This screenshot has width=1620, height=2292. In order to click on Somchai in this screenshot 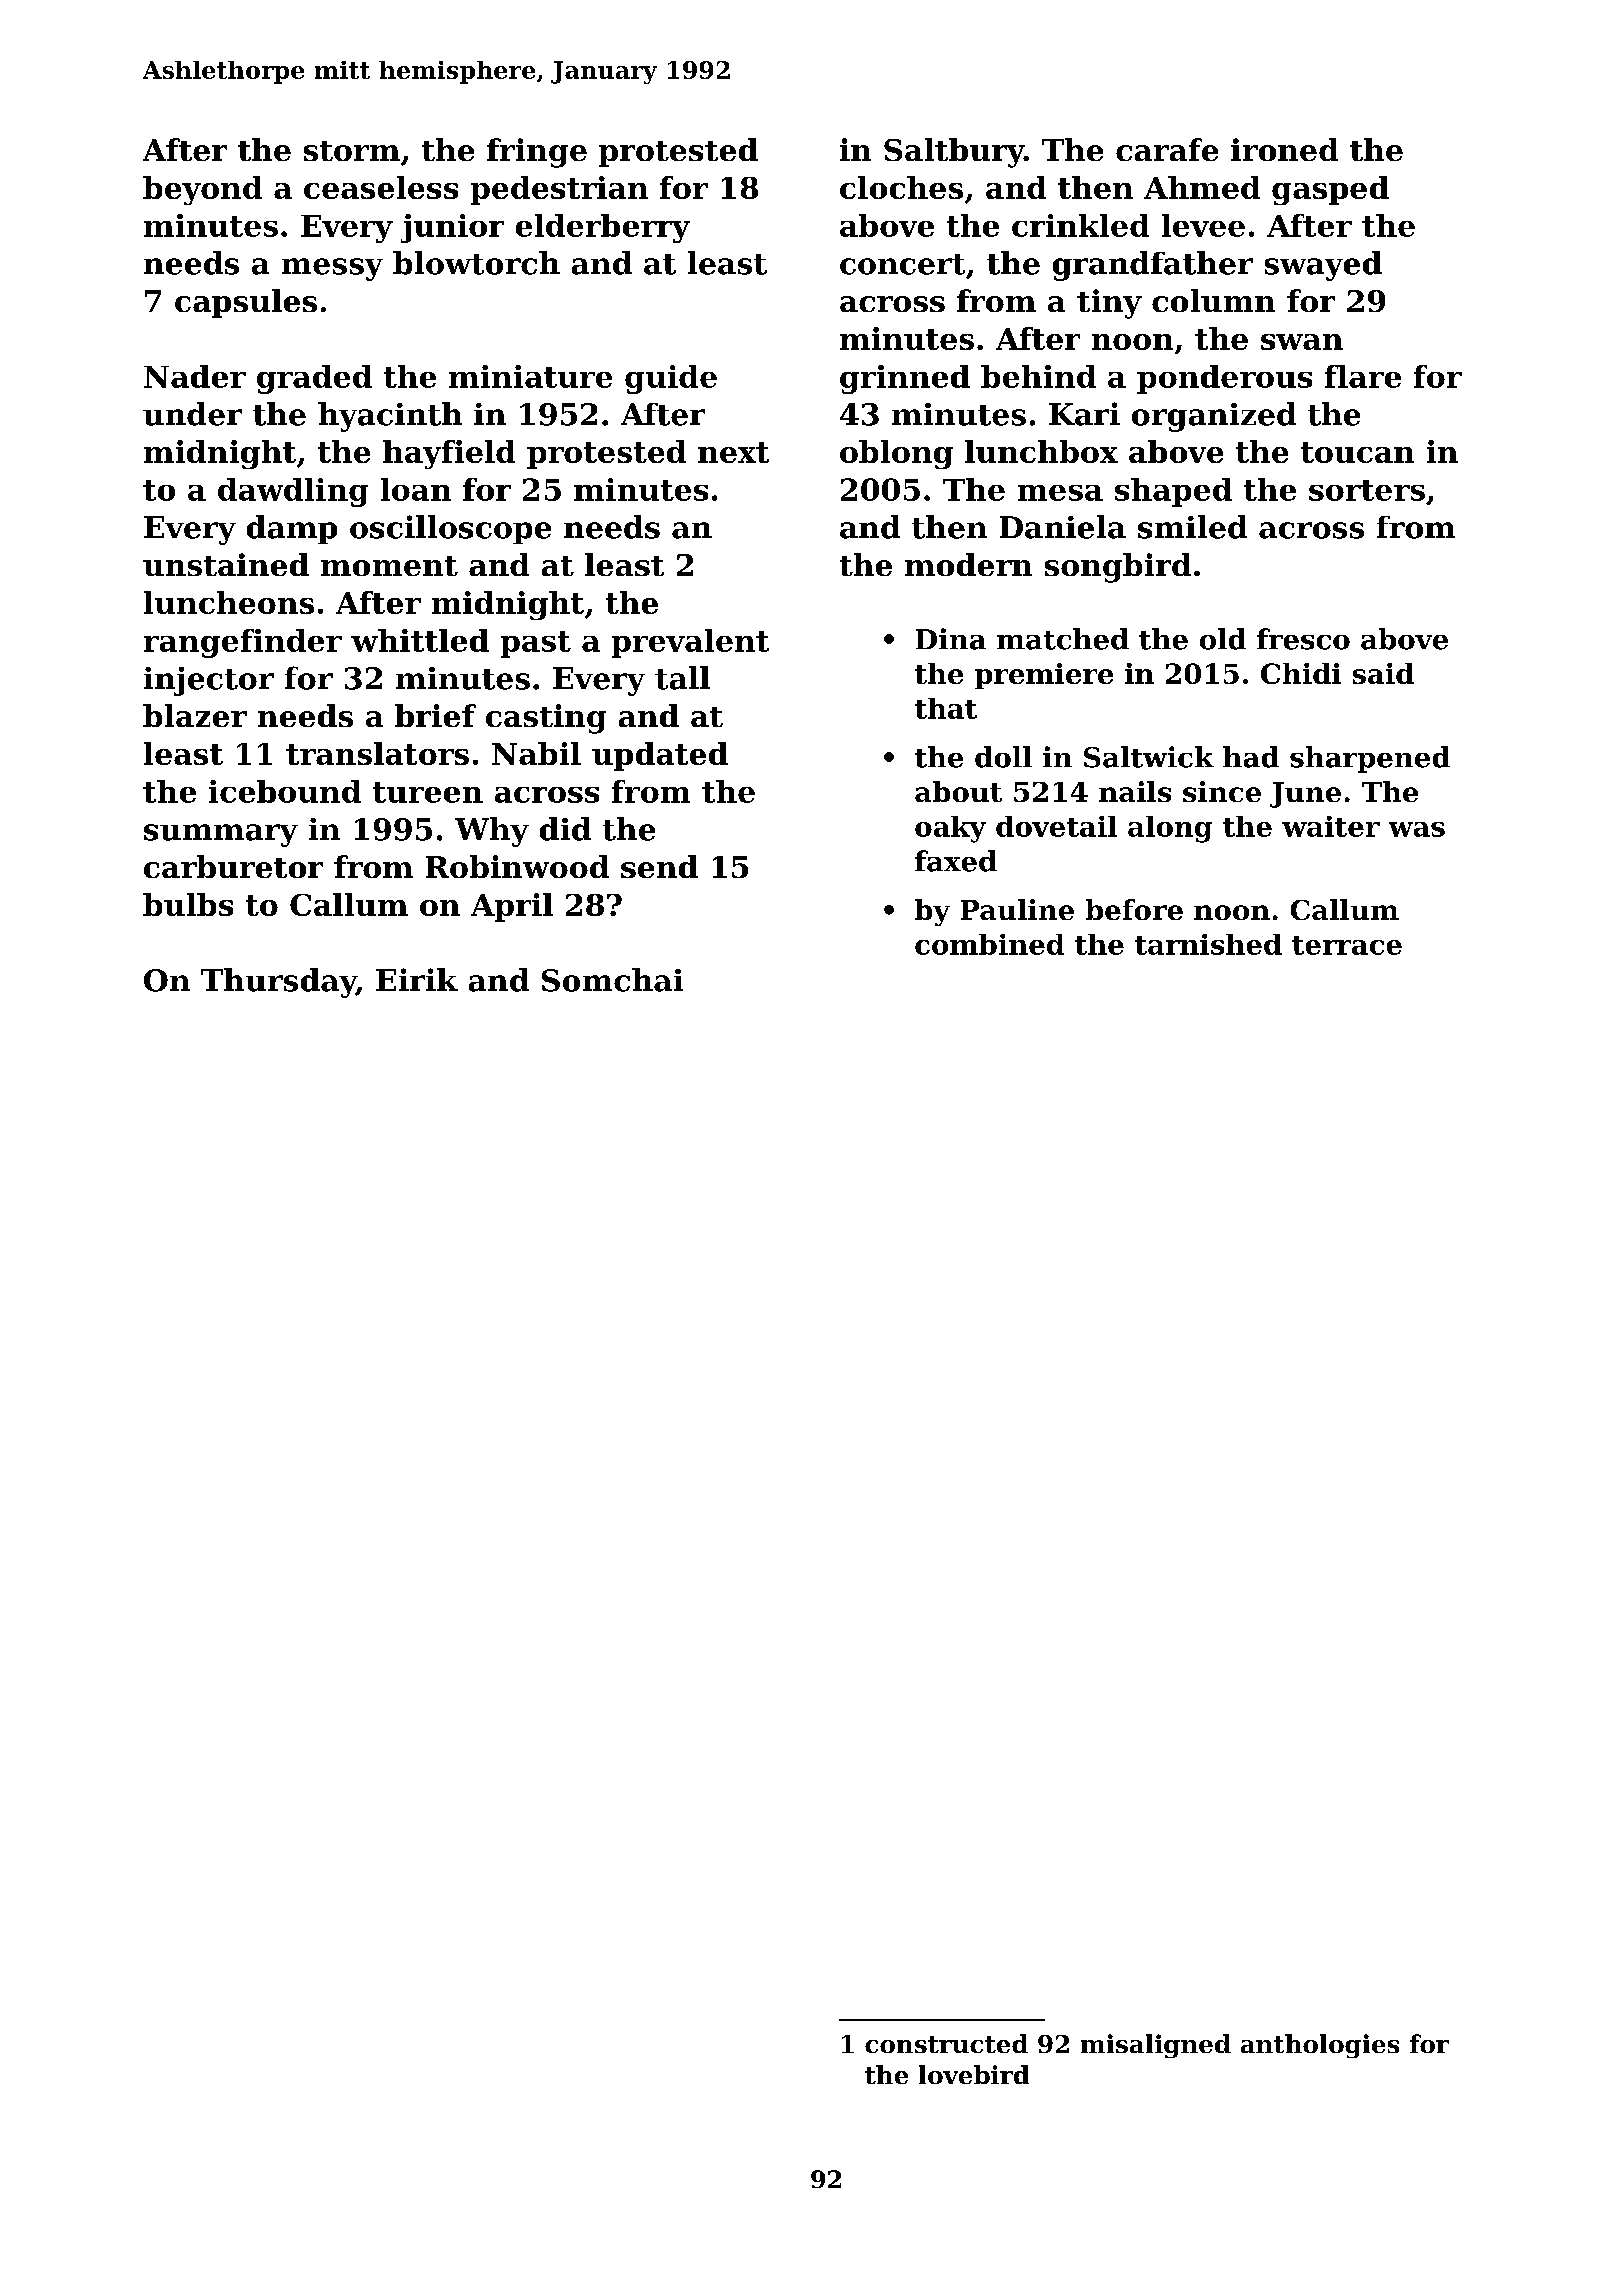, I will do `click(612, 980)`.
